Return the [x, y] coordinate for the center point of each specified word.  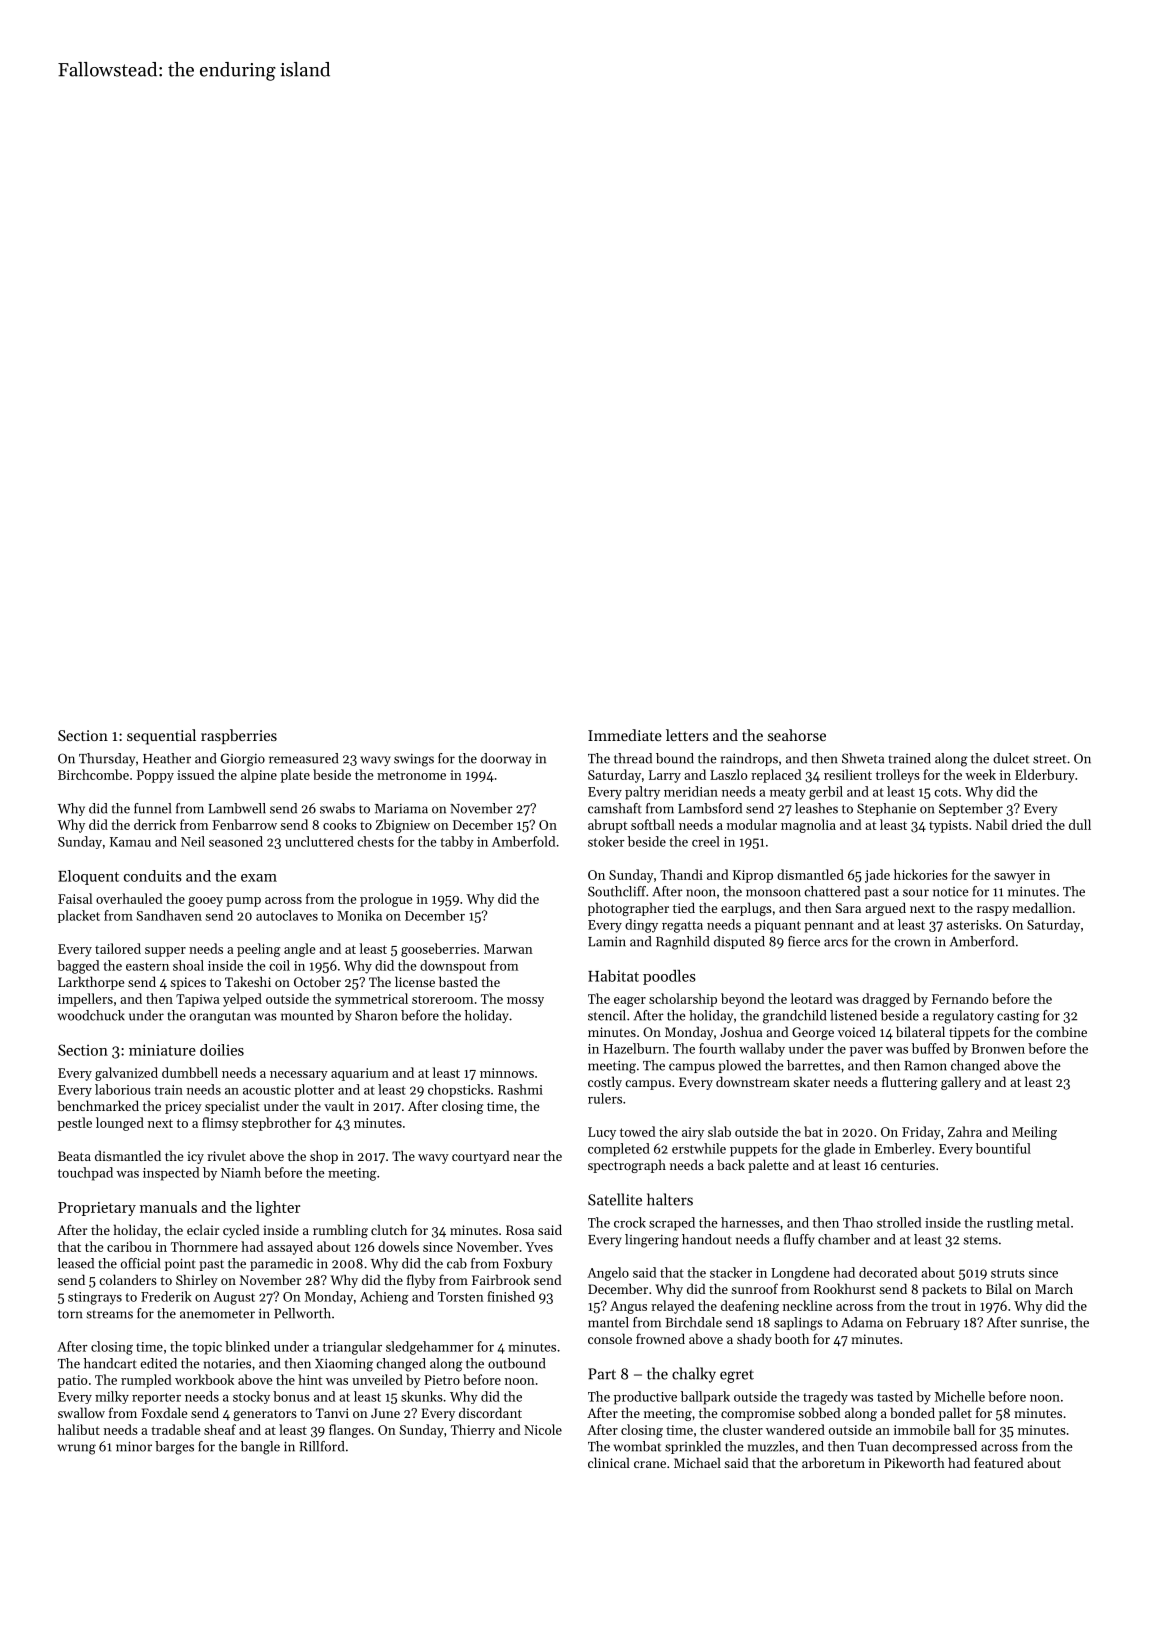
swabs [337, 808]
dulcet [1011, 758]
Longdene [800, 1274]
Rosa [520, 1230]
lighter [278, 1209]
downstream [753, 1081]
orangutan [220, 1018]
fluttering [910, 1083]
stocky [251, 1397]
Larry [665, 776]
